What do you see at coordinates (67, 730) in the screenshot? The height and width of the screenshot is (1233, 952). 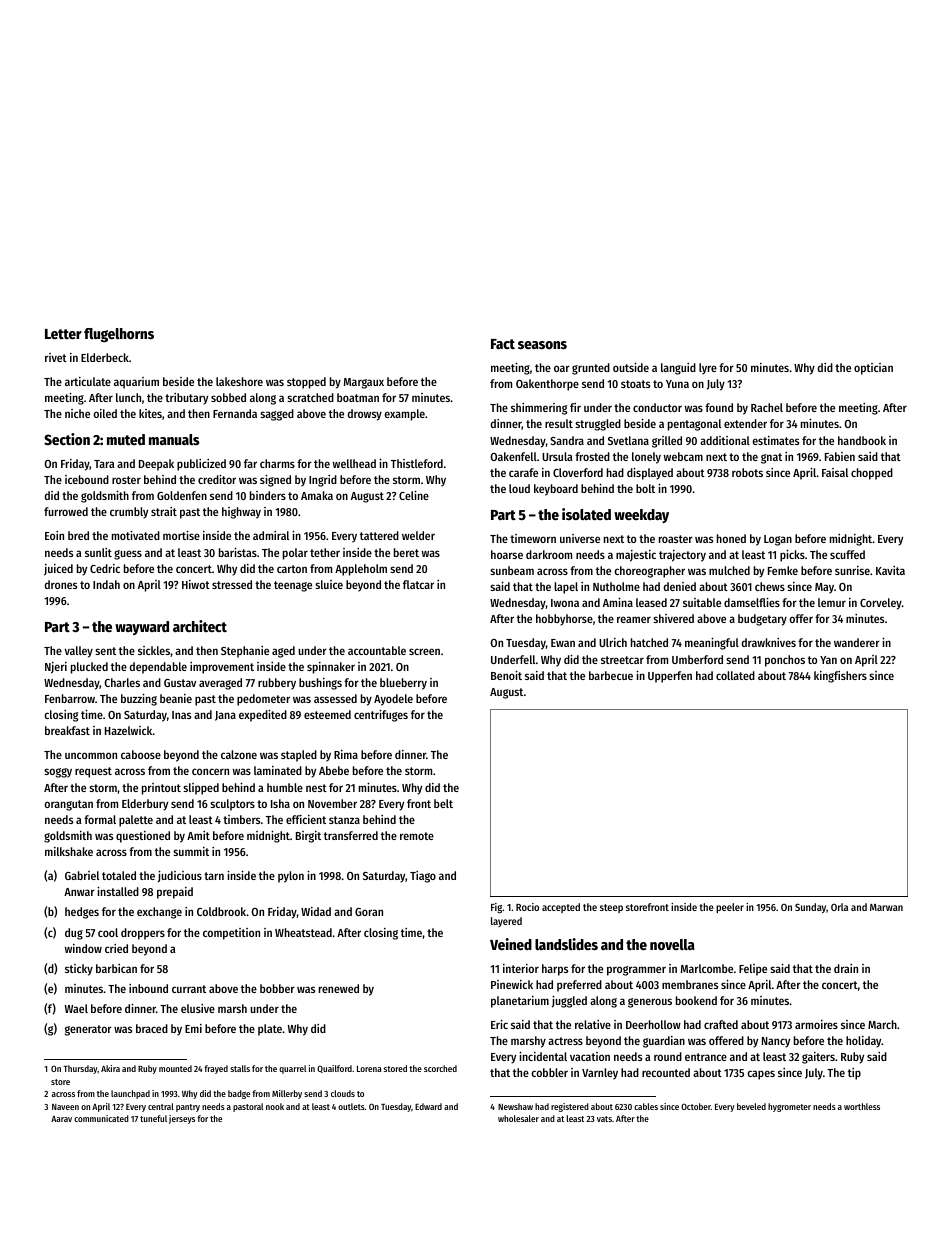 I see `breakfast` at bounding box center [67, 730].
